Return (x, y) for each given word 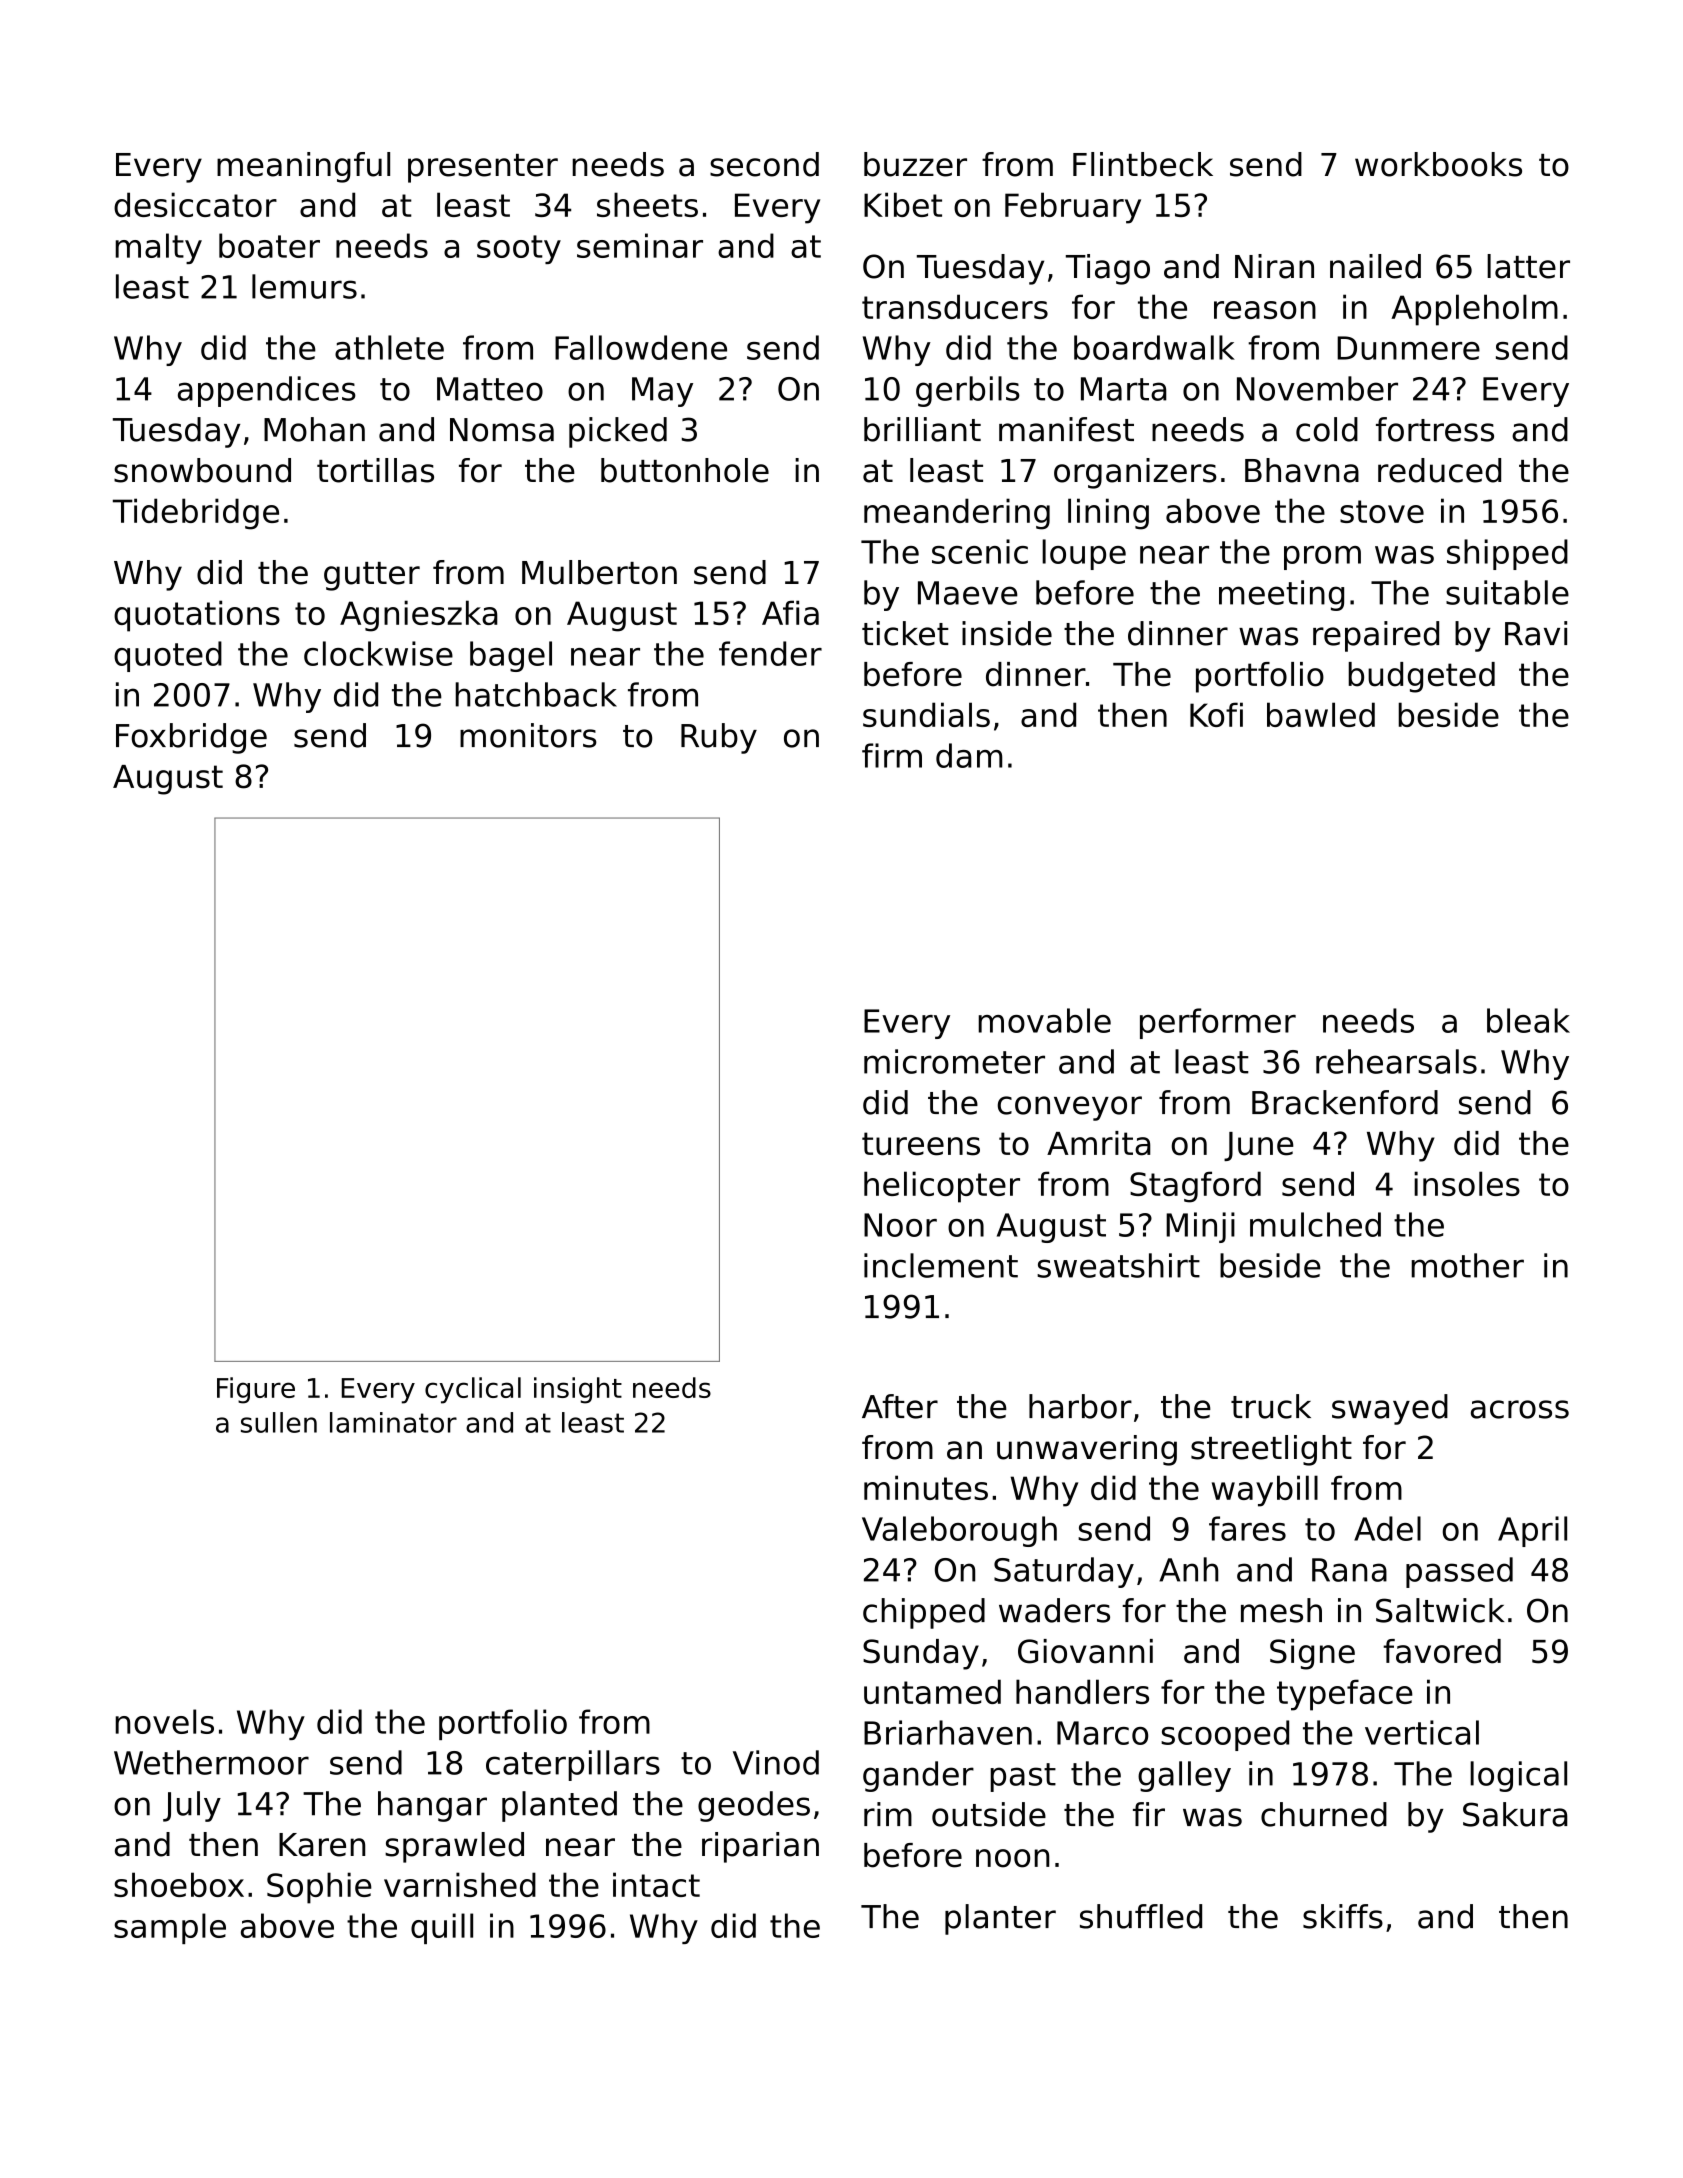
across (1520, 1409)
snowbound (202, 470)
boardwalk (1154, 347)
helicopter (942, 1187)
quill (442, 1928)
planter (1000, 1919)
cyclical (473, 1390)
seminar (640, 245)
